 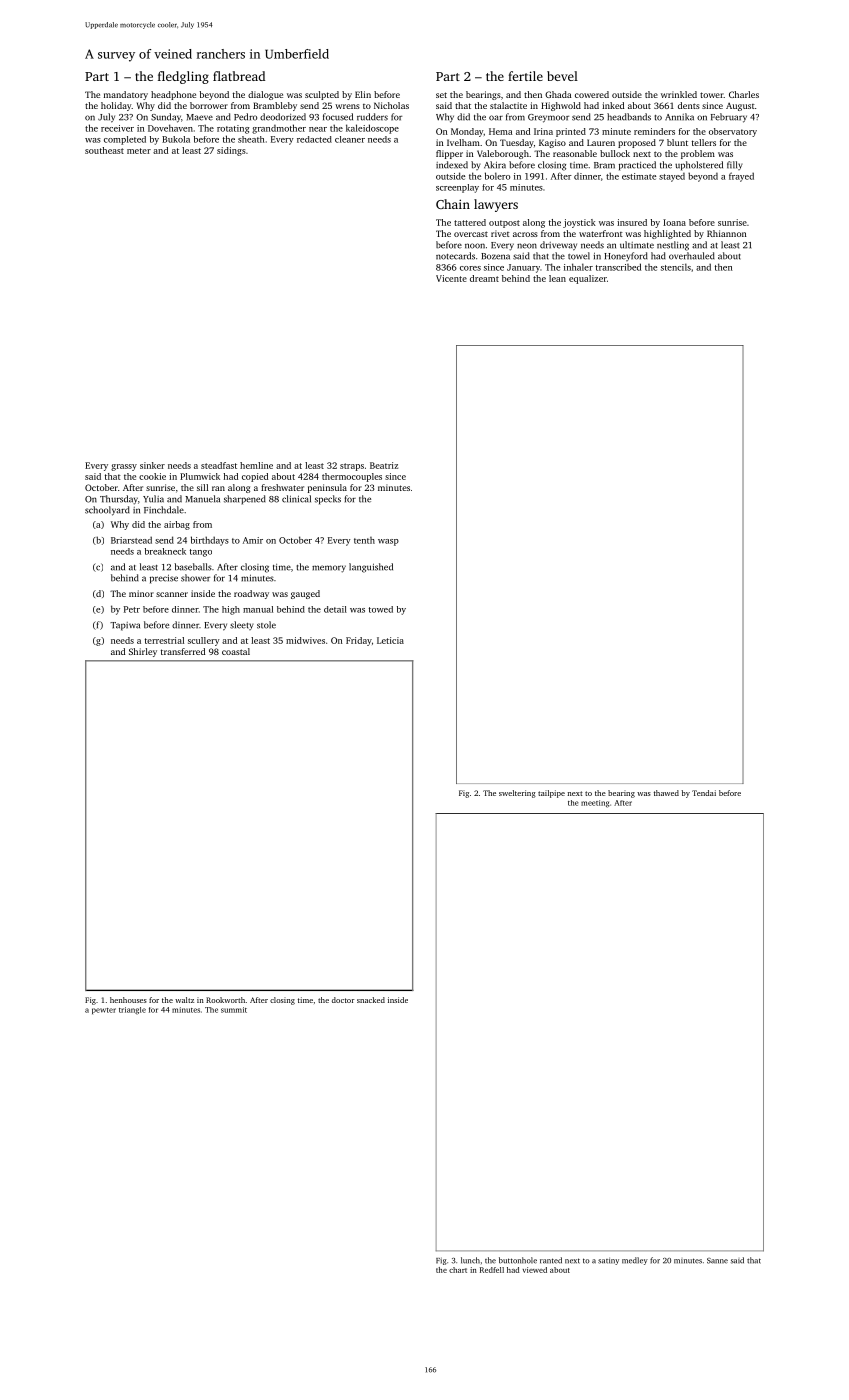 What do you see at coordinates (717, 1261) in the page?
I see `Sanne` at bounding box center [717, 1261].
